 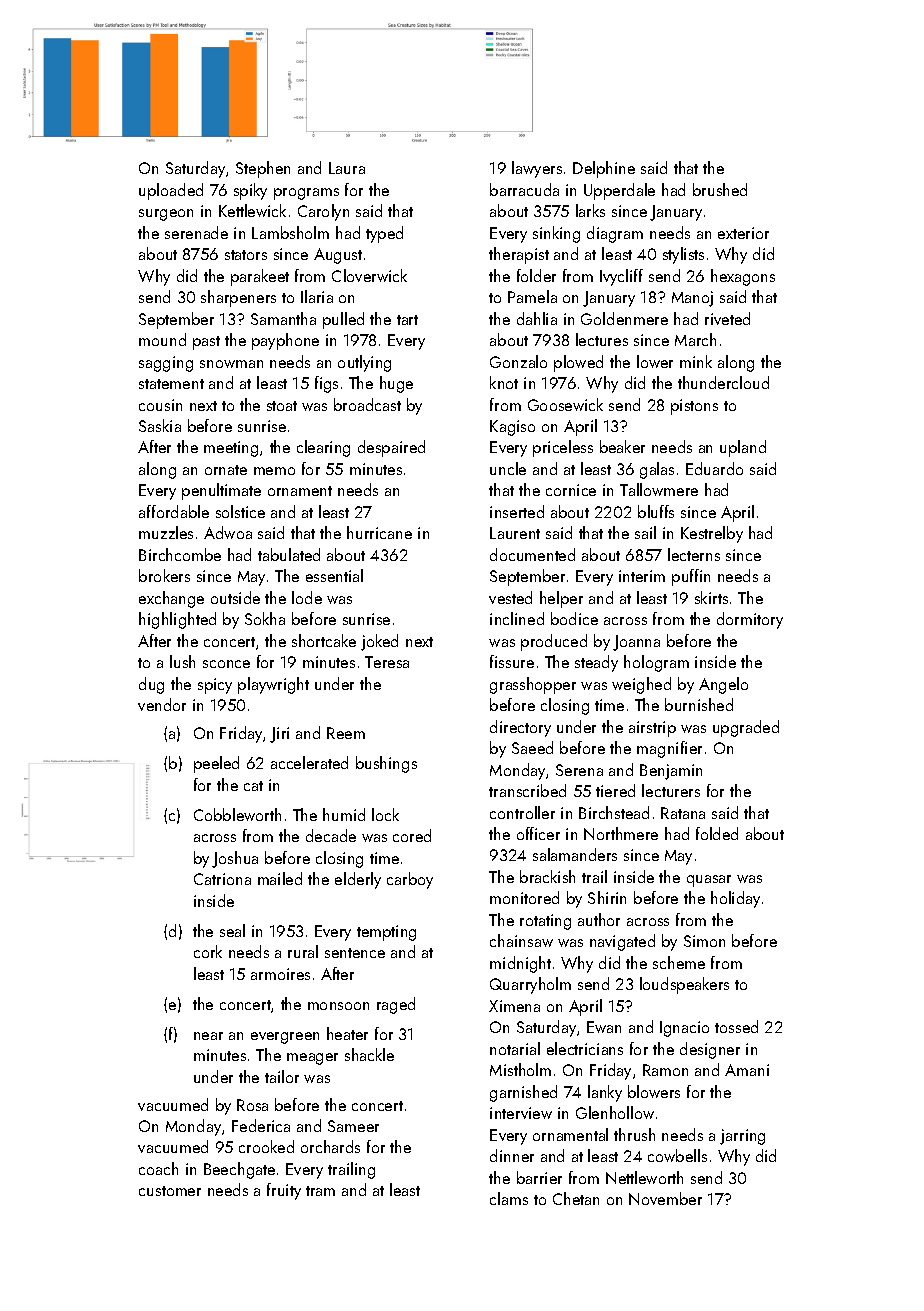 I want to click on Birchcombe, so click(x=180, y=554).
